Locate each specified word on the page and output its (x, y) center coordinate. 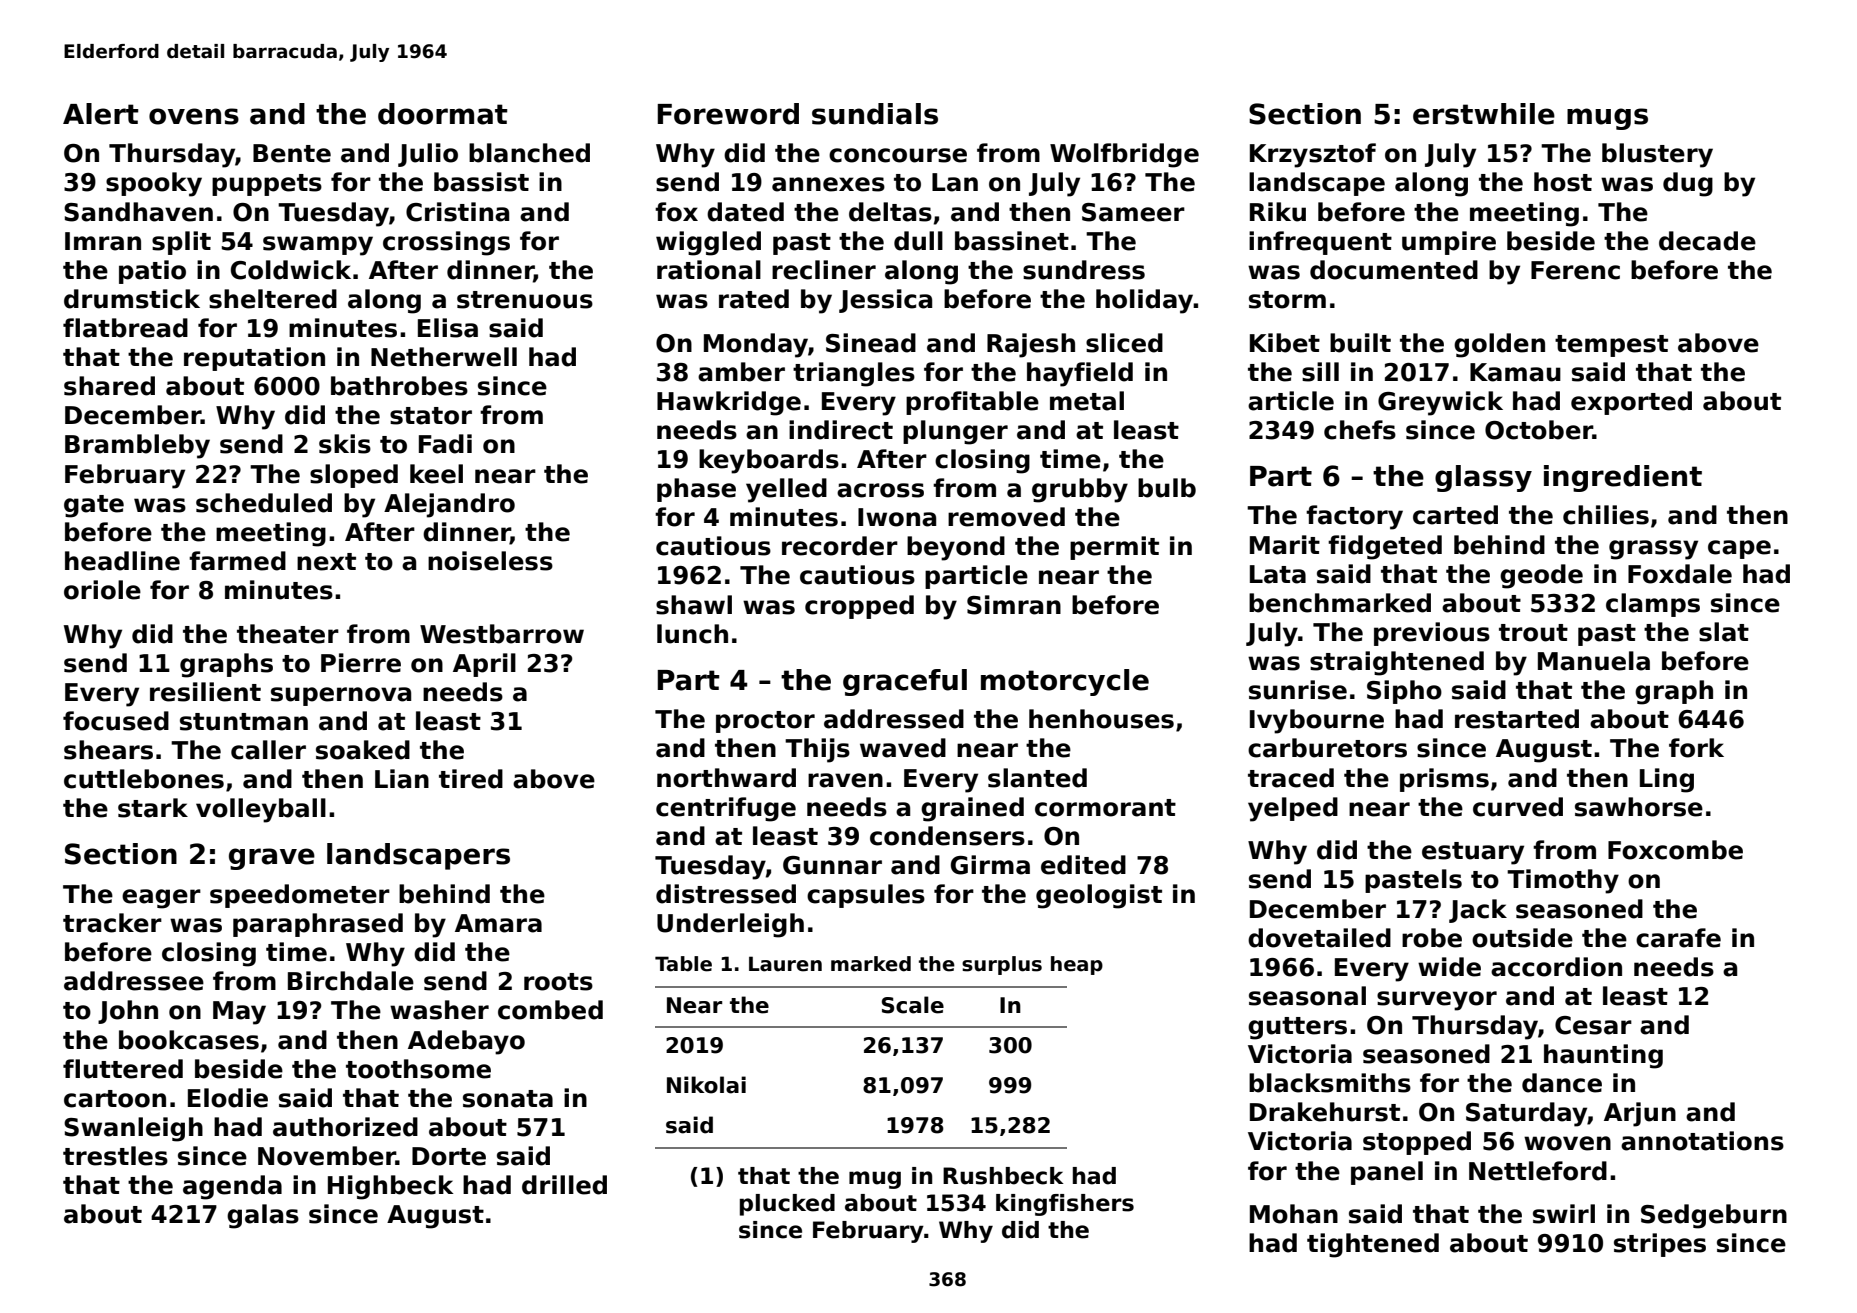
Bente (292, 153)
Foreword (728, 114)
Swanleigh (133, 1129)
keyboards (769, 461)
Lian (402, 779)
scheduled (264, 503)
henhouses (1101, 719)
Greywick (1440, 403)
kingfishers (1065, 1205)
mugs (1607, 119)
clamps (1653, 605)
